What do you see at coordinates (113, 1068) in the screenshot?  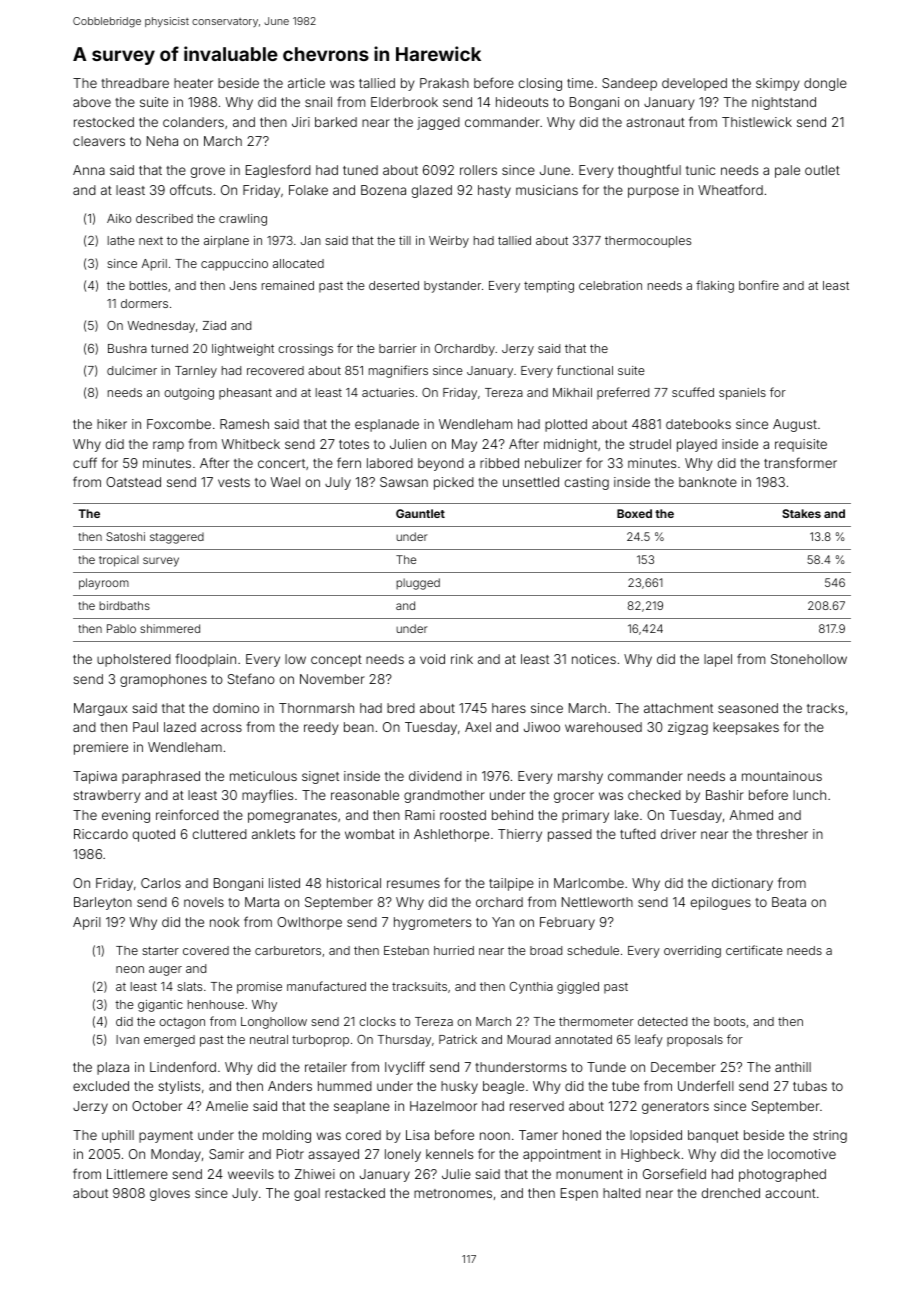 I see `plaza` at bounding box center [113, 1068].
